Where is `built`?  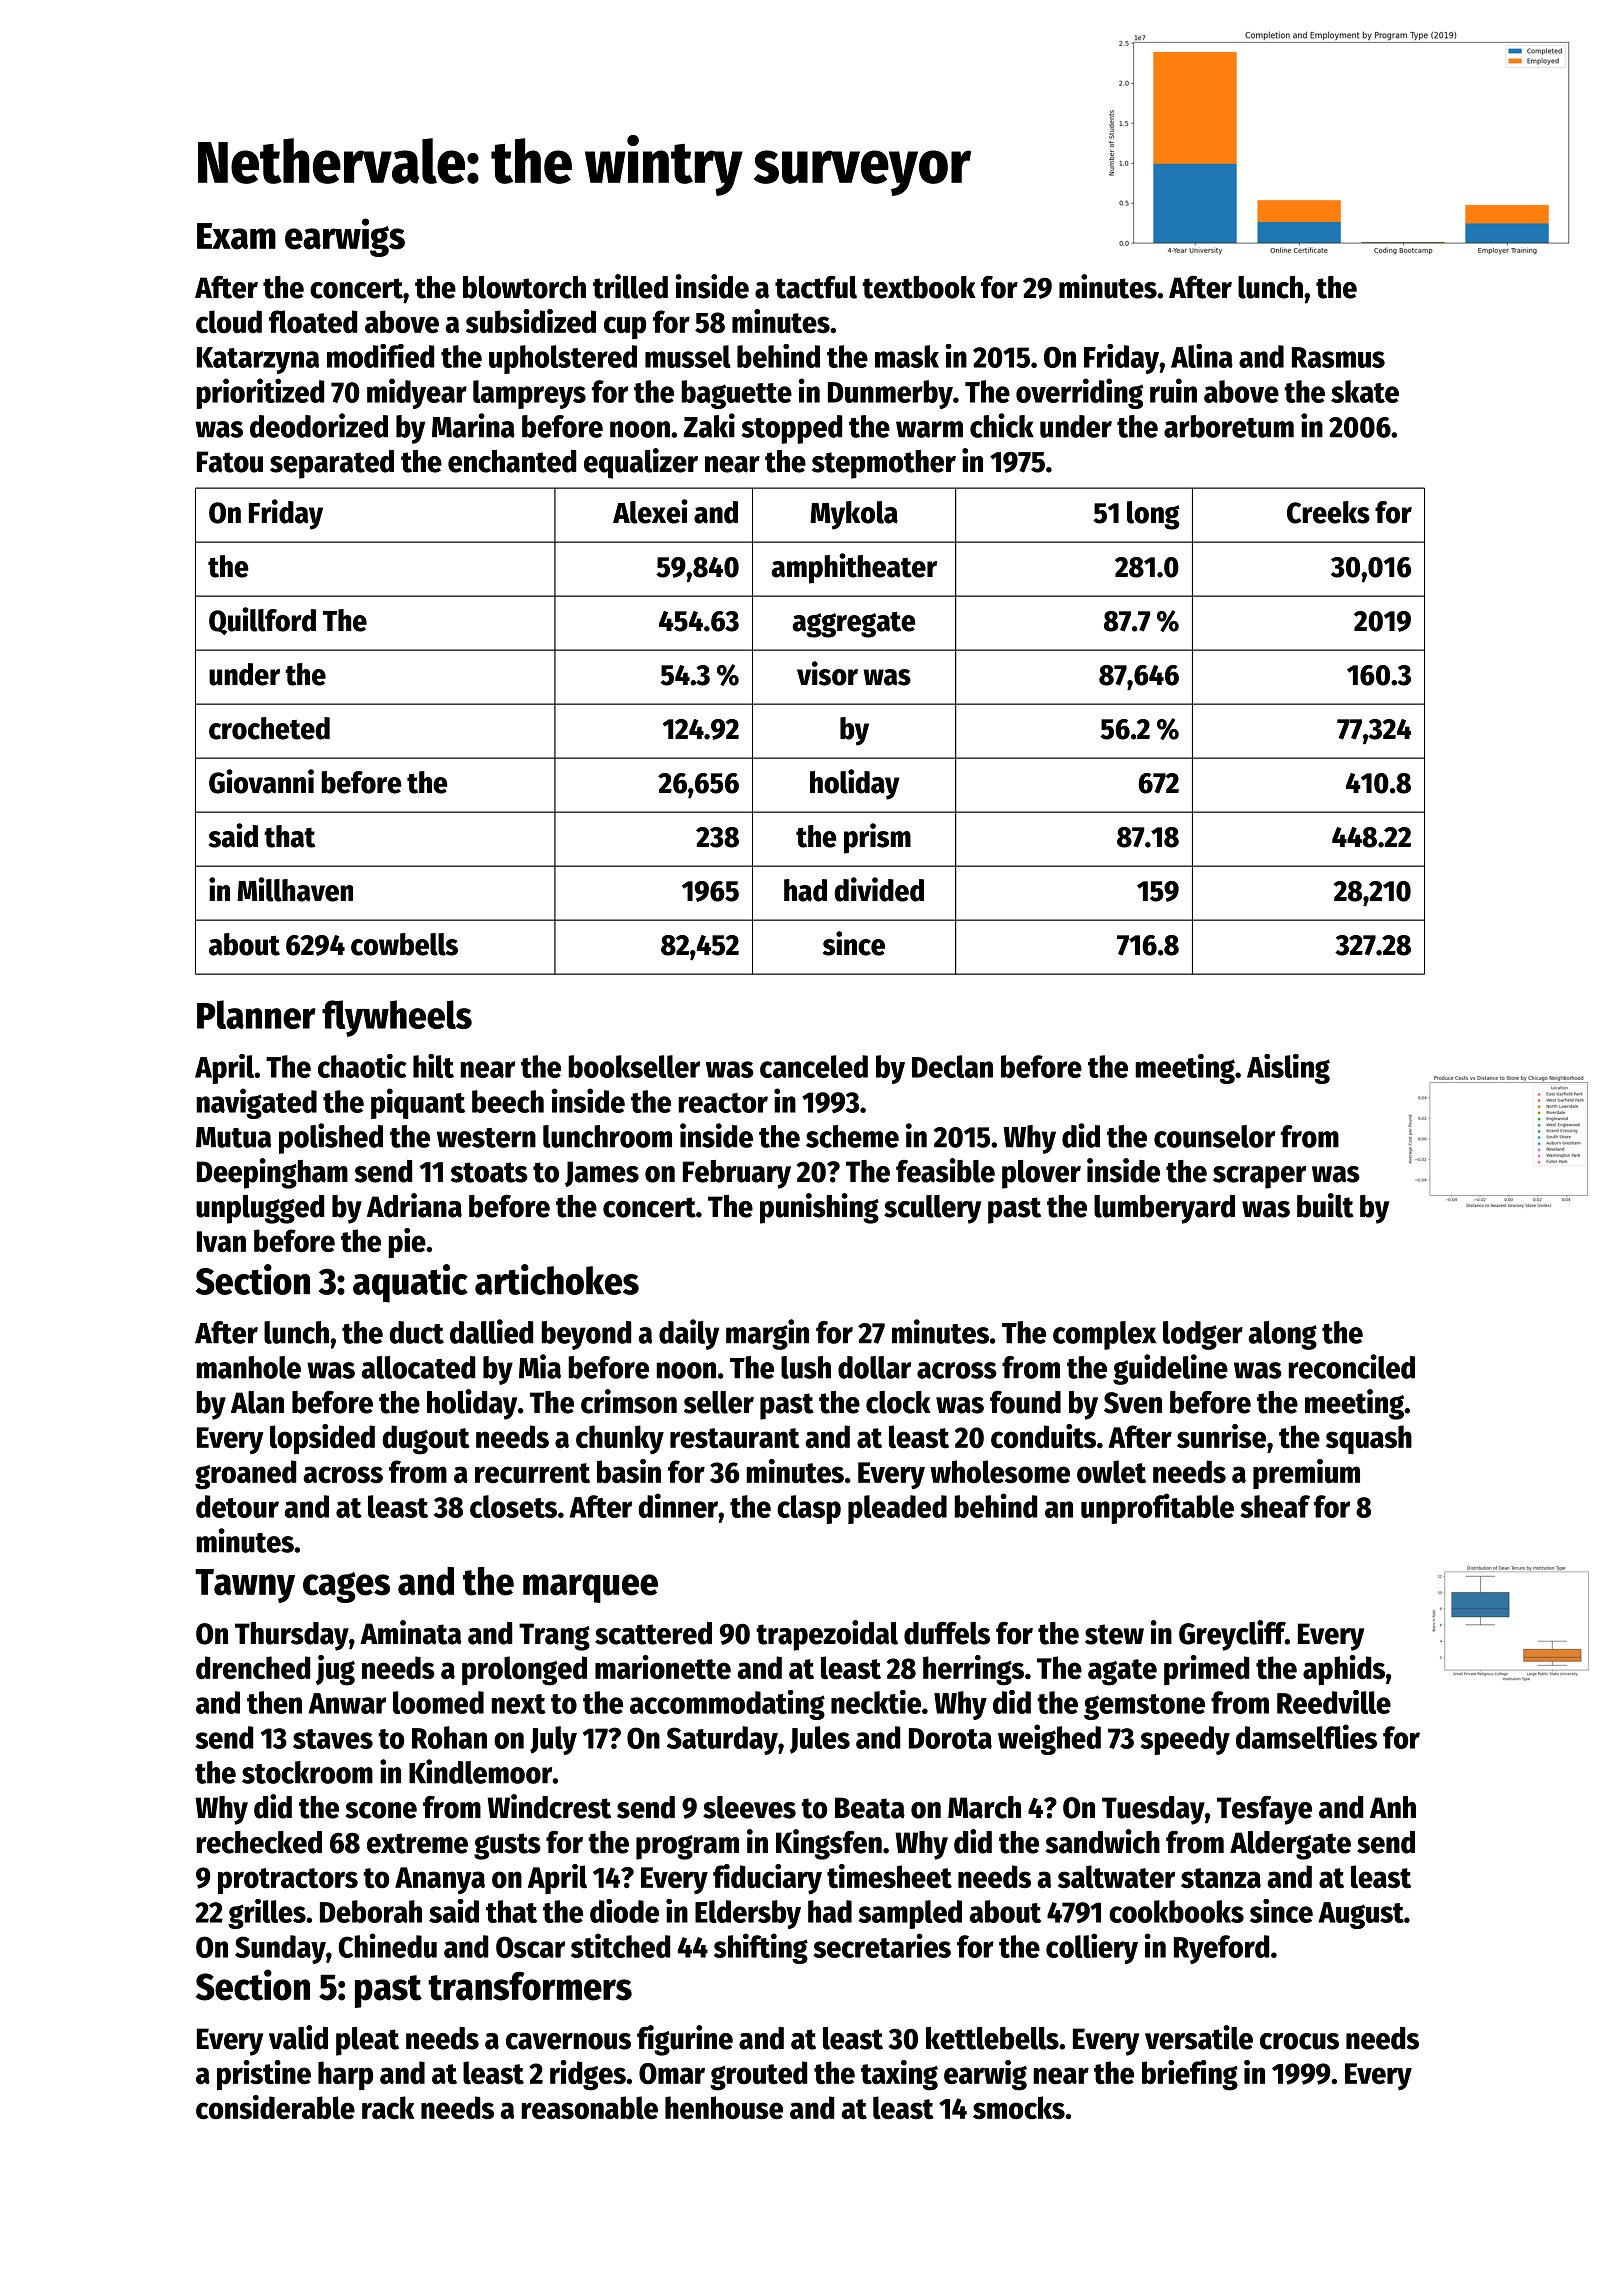
built is located at coordinates (1325, 1205).
